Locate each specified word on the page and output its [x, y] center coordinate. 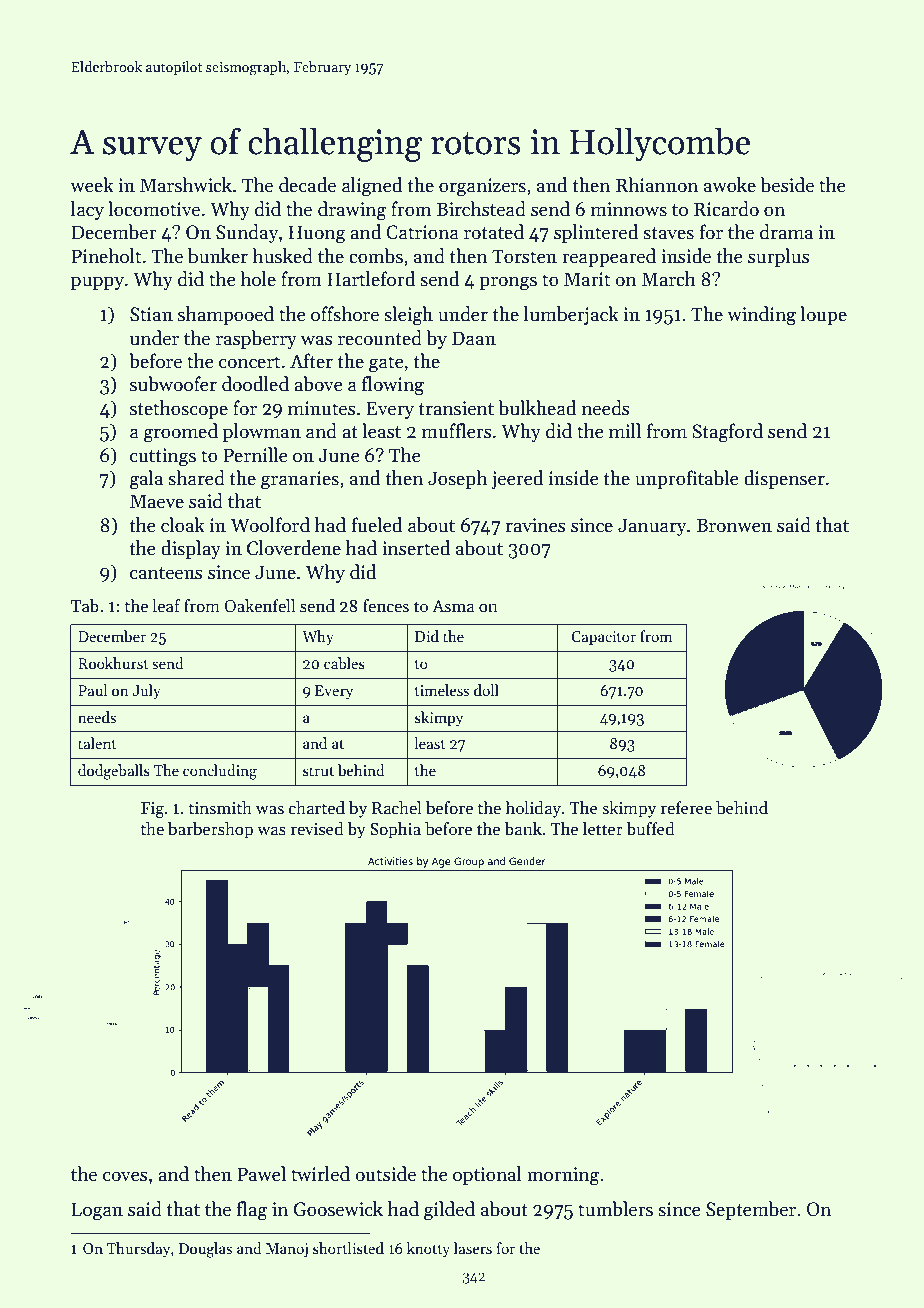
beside [787, 185]
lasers [473, 1248]
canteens [166, 573]
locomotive [154, 209]
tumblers [615, 1209]
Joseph [457, 479]
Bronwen [734, 525]
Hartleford [371, 279]
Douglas [205, 1250]
